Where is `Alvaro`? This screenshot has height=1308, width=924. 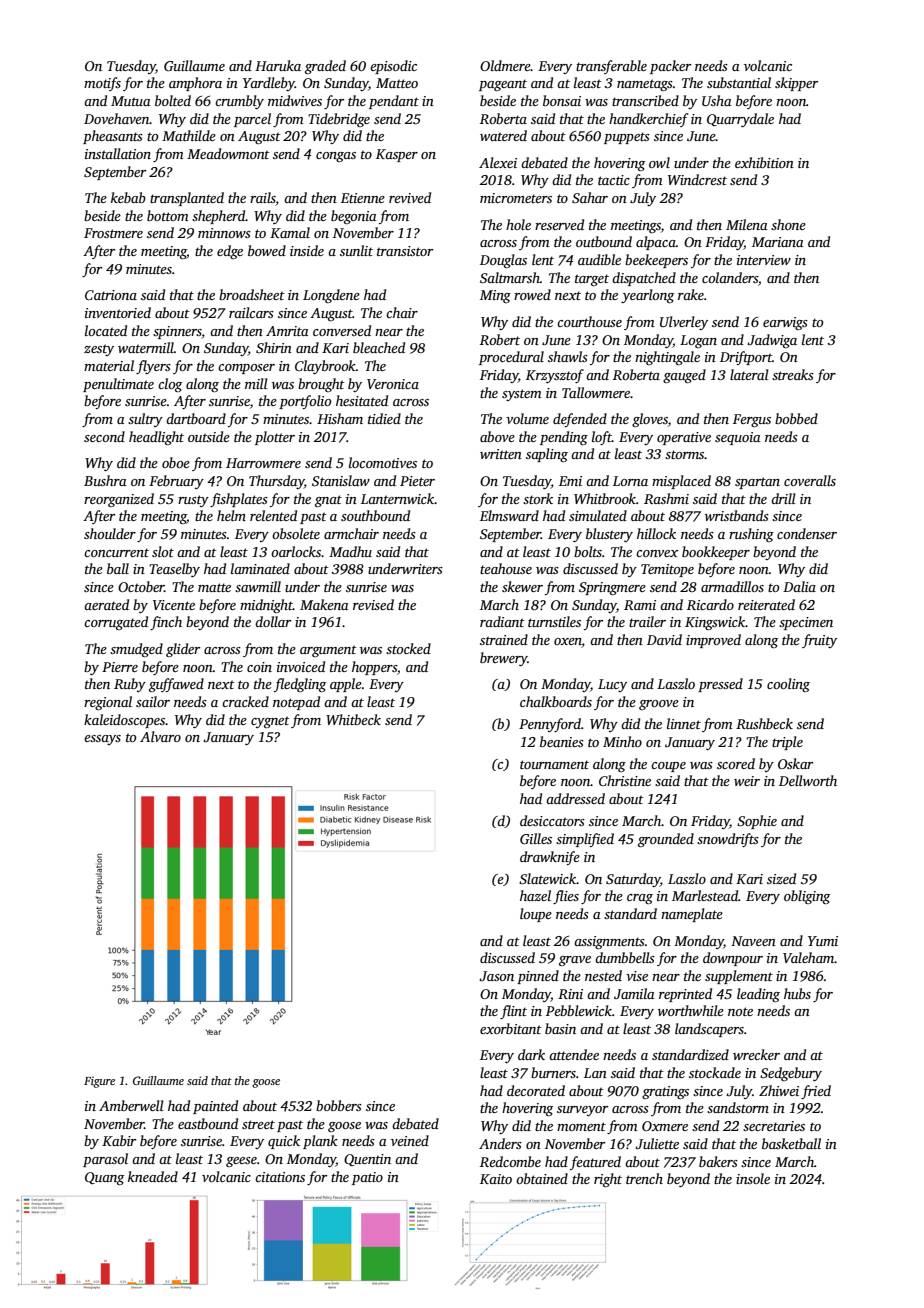
Alvaro is located at coordinates (160, 736).
